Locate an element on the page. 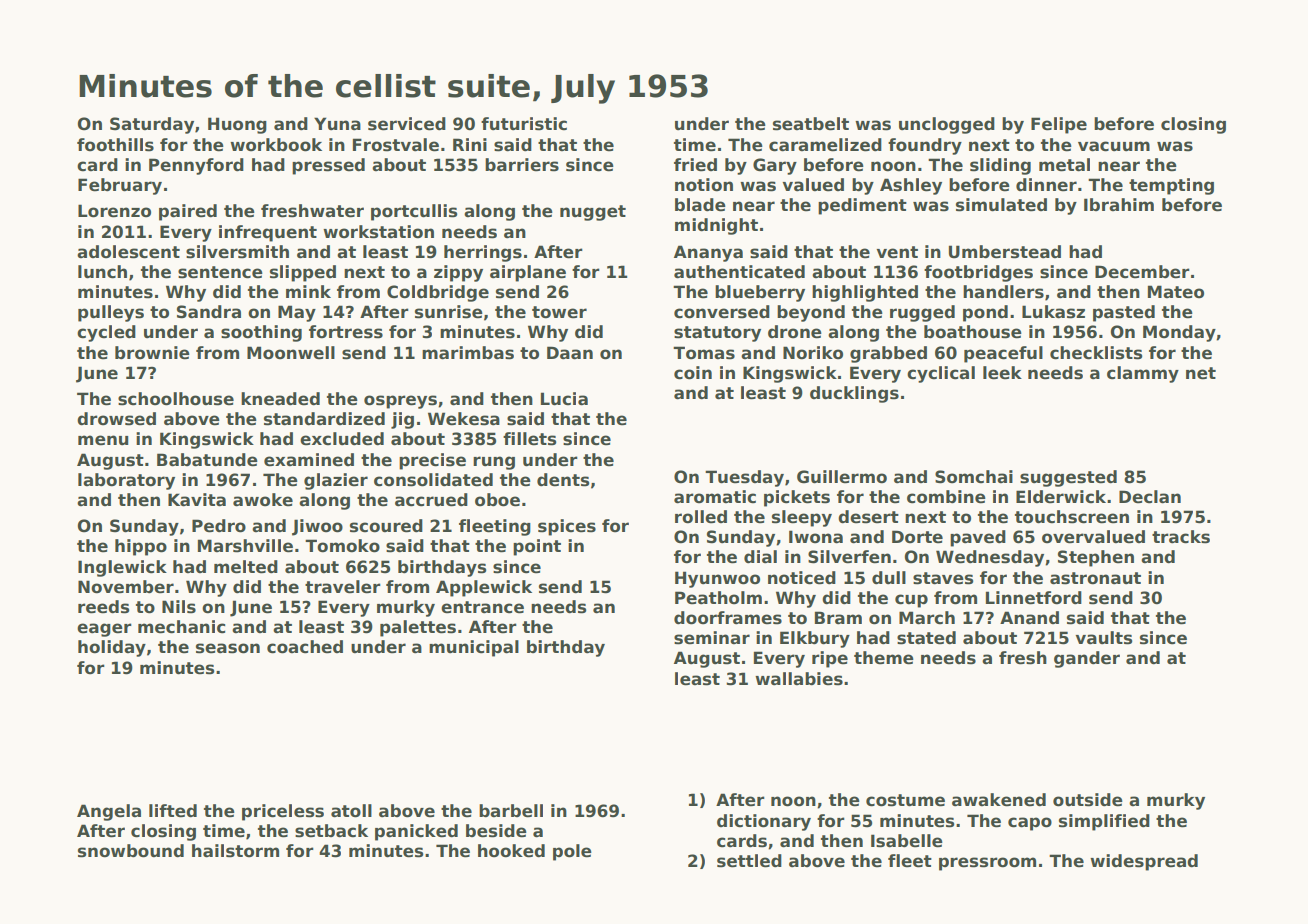  clammy is located at coordinates (1143, 374).
